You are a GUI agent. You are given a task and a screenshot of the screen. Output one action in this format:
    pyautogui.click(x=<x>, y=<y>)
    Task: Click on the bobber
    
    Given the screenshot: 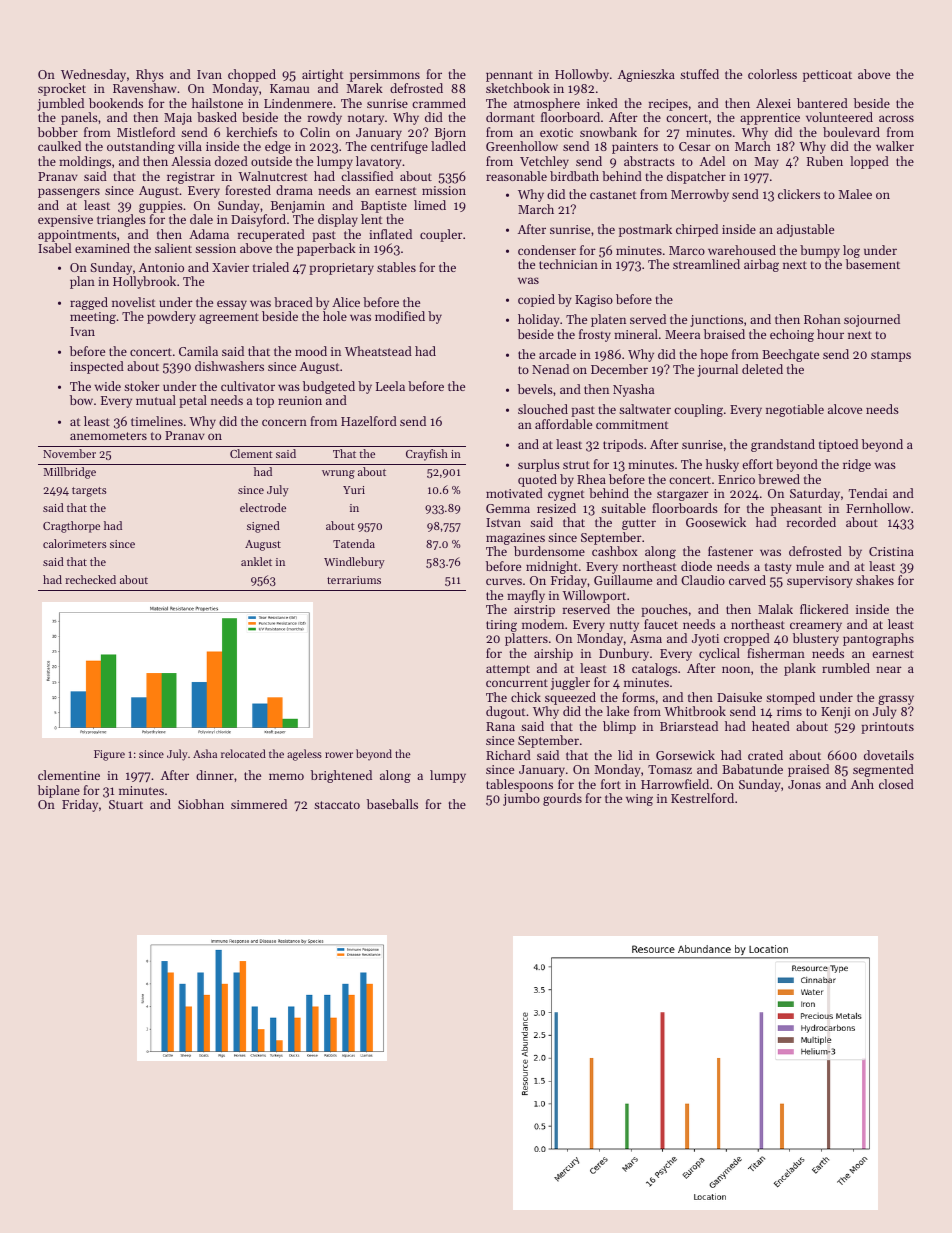 What is the action you would take?
    pyautogui.click(x=58, y=132)
